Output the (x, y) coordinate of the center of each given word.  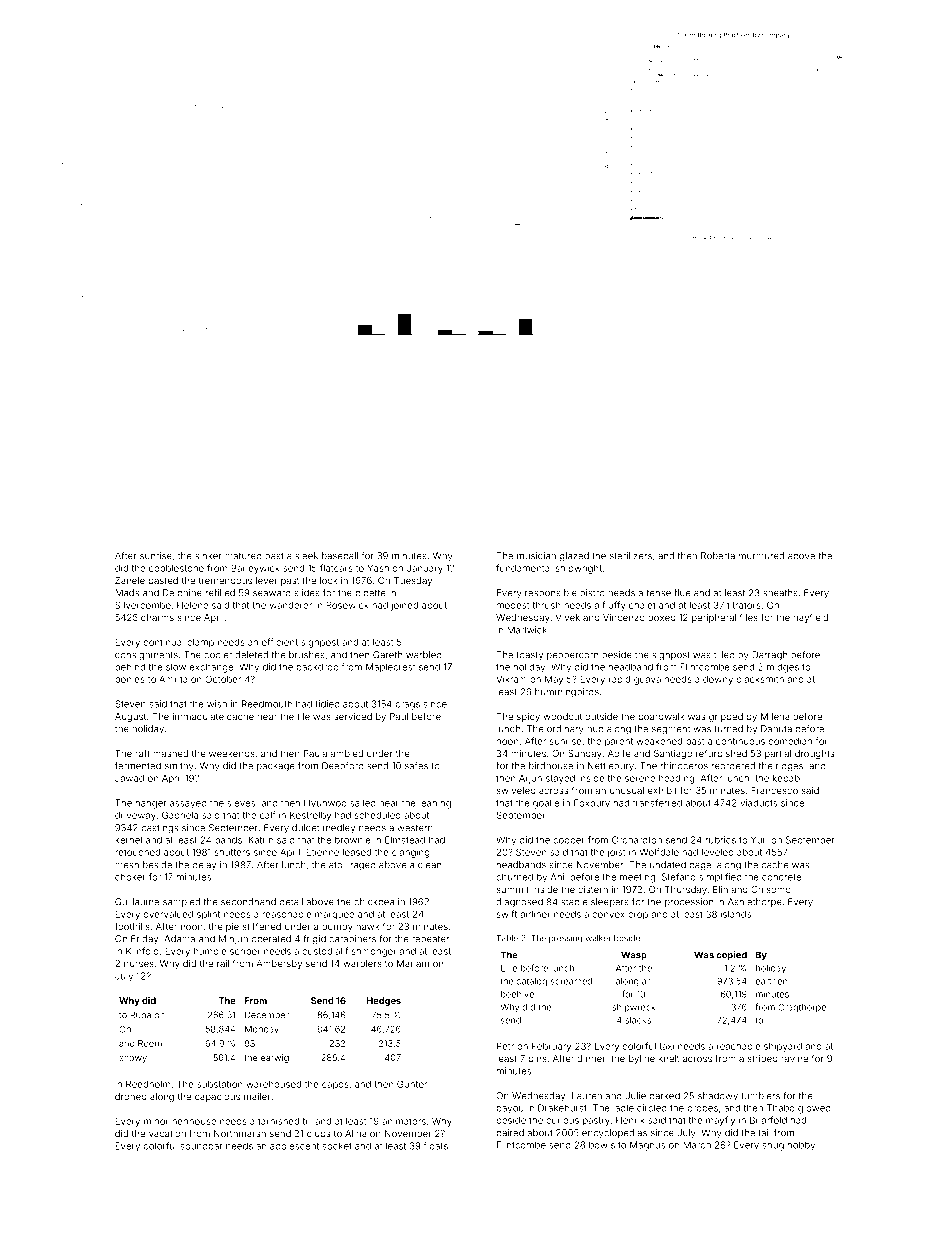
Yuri (759, 840)
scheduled (378, 815)
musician (536, 556)
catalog (532, 982)
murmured (761, 556)
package (276, 767)
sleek (306, 556)
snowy (133, 1059)
